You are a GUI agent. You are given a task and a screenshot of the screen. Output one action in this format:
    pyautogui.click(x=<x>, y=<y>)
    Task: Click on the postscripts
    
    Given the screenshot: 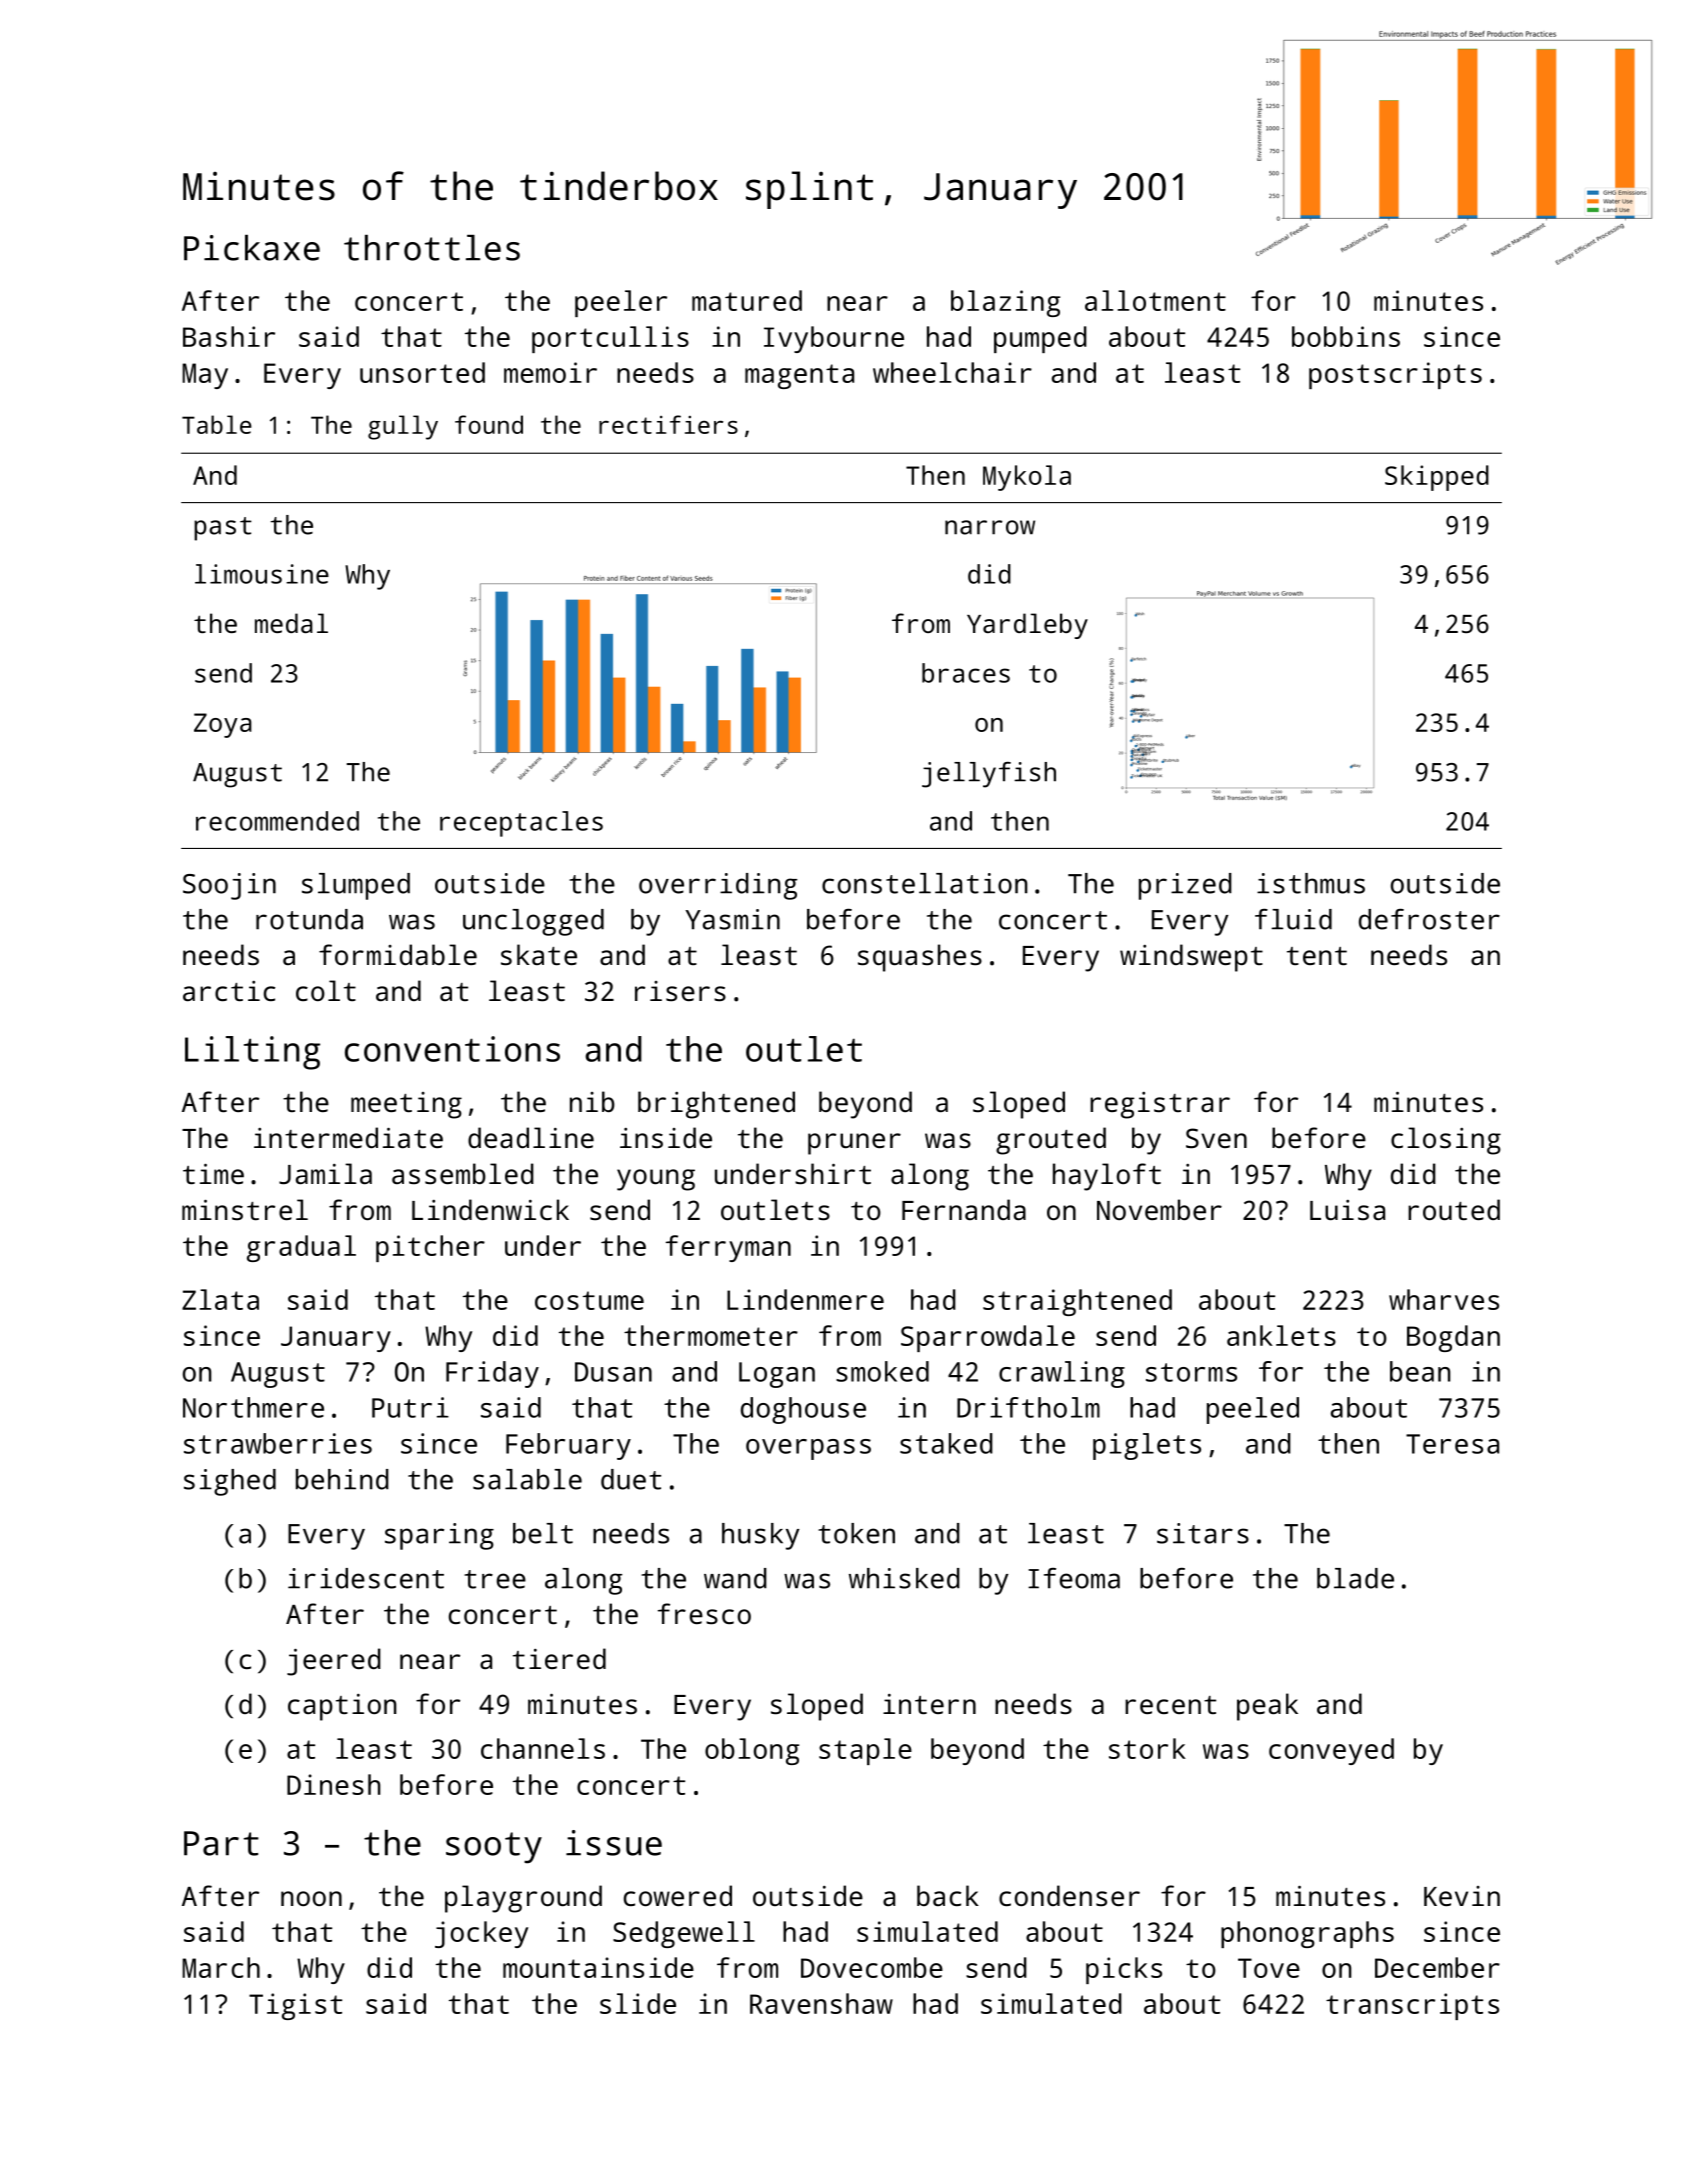 What is the action you would take?
    pyautogui.click(x=1395, y=375)
